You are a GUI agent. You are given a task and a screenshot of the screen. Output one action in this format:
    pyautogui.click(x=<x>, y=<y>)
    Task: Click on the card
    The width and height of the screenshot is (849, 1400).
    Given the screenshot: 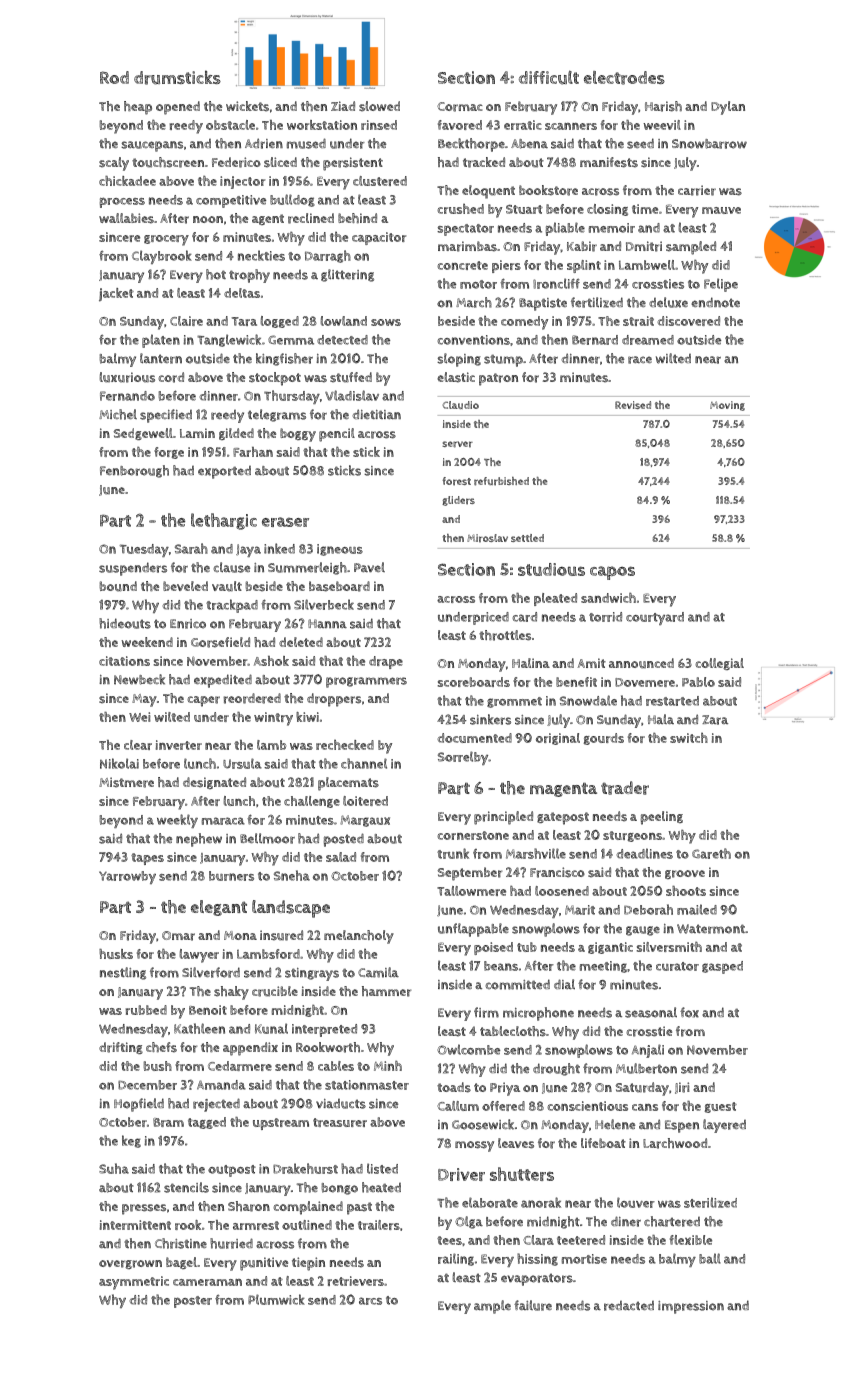 What is the action you would take?
    pyautogui.click(x=524, y=617)
